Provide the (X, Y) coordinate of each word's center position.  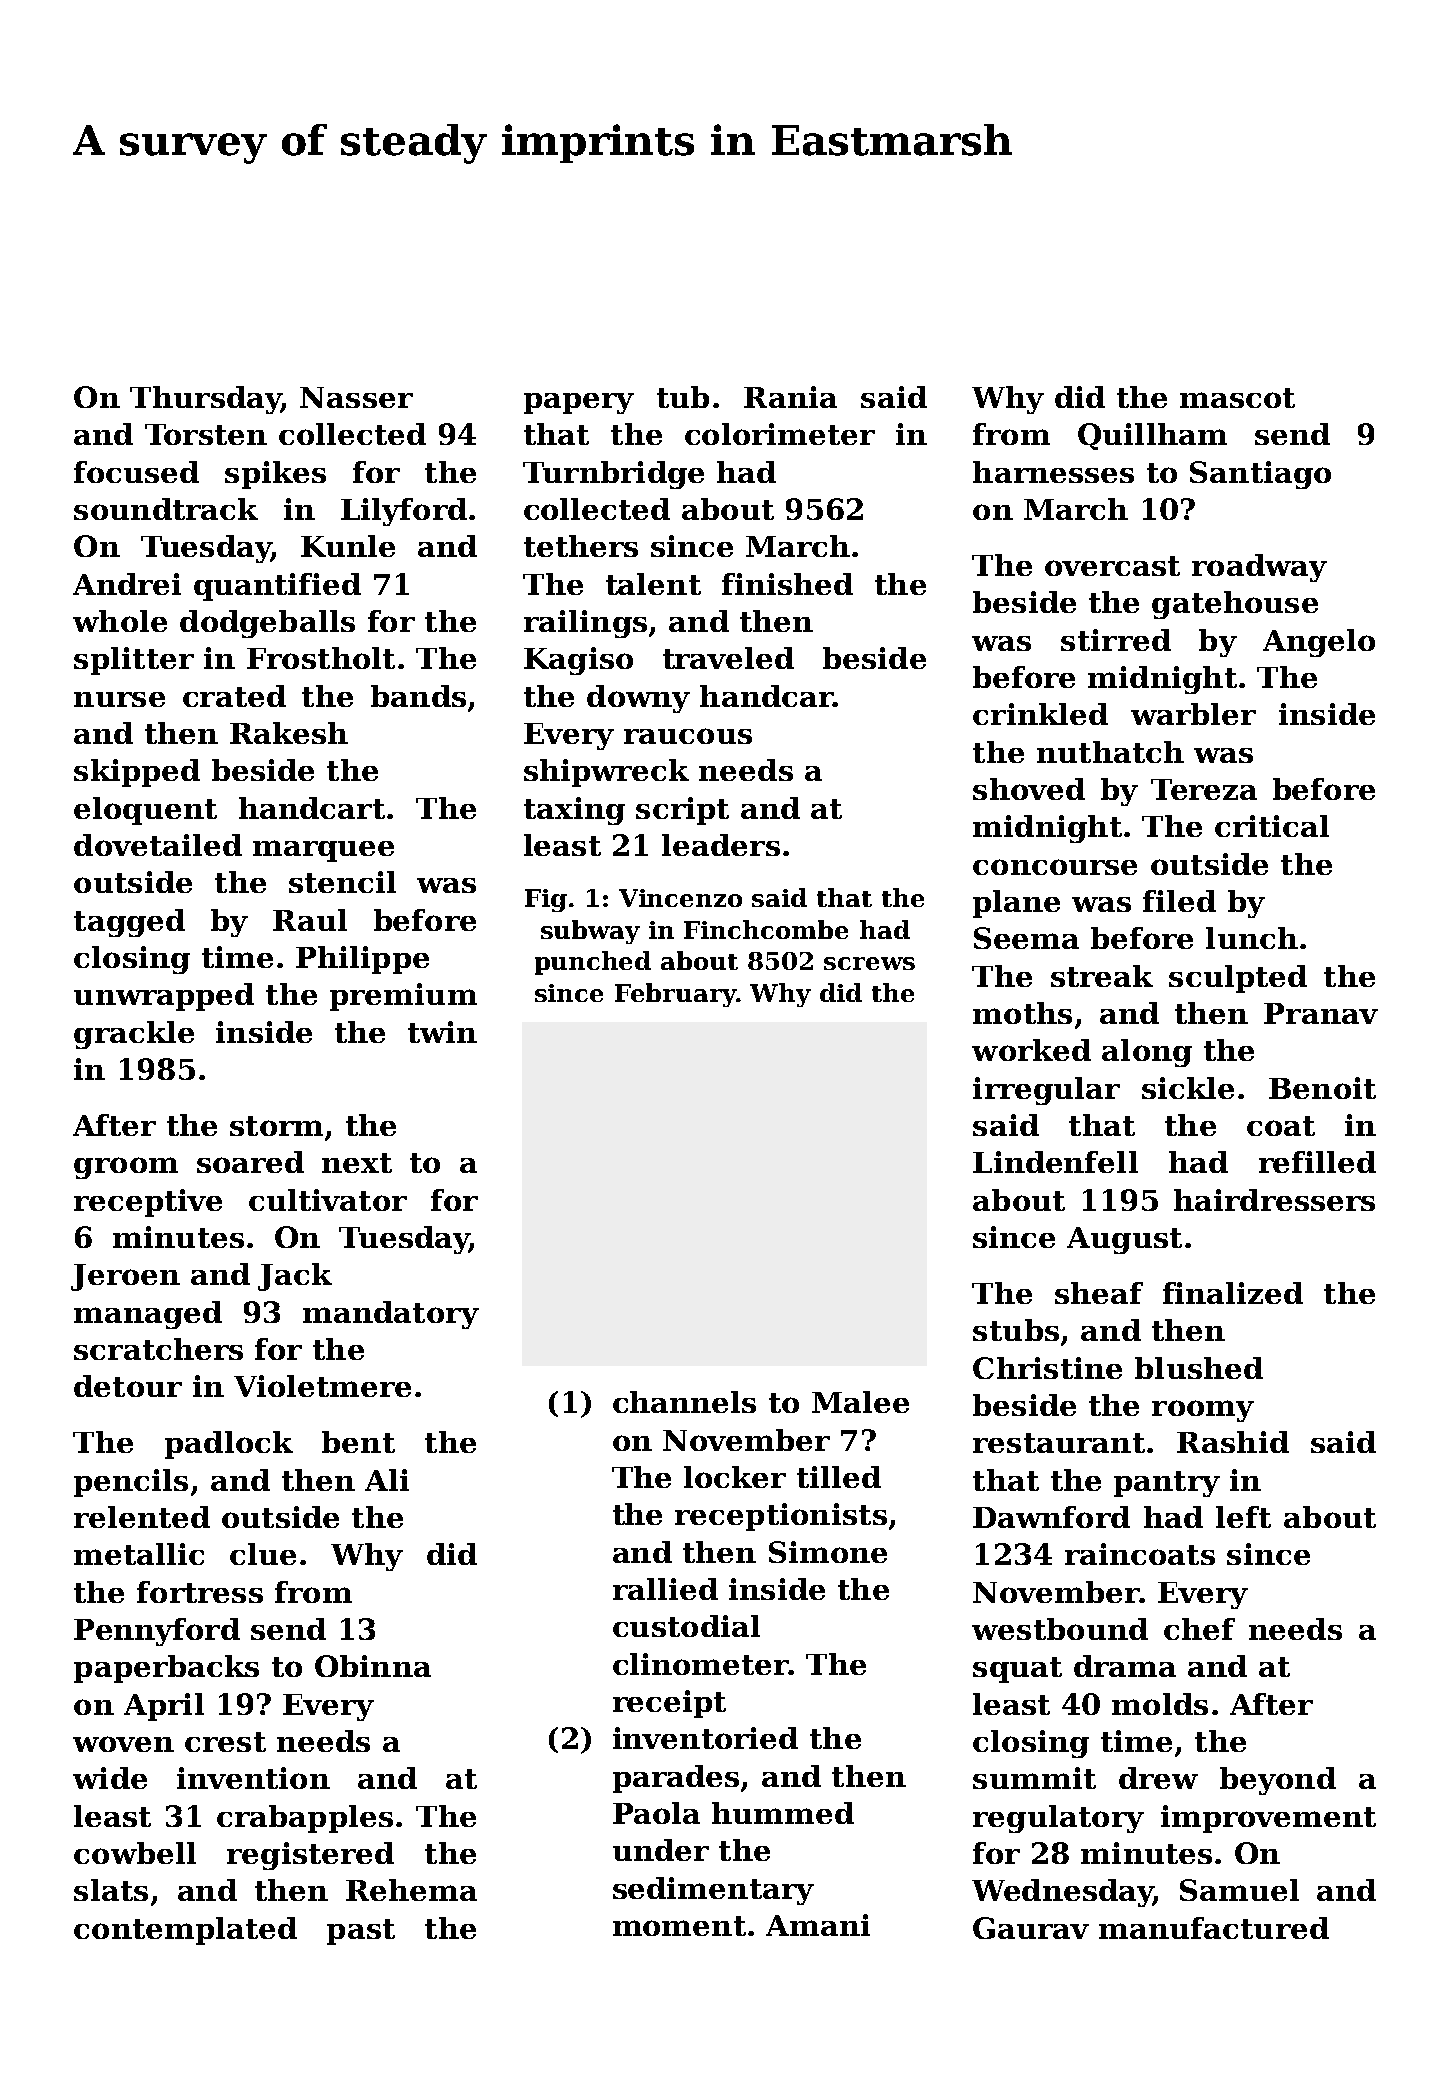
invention (253, 1778)
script (682, 811)
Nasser (356, 397)
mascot (1237, 398)
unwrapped (164, 997)
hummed (783, 1813)
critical (1272, 826)
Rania (790, 397)
